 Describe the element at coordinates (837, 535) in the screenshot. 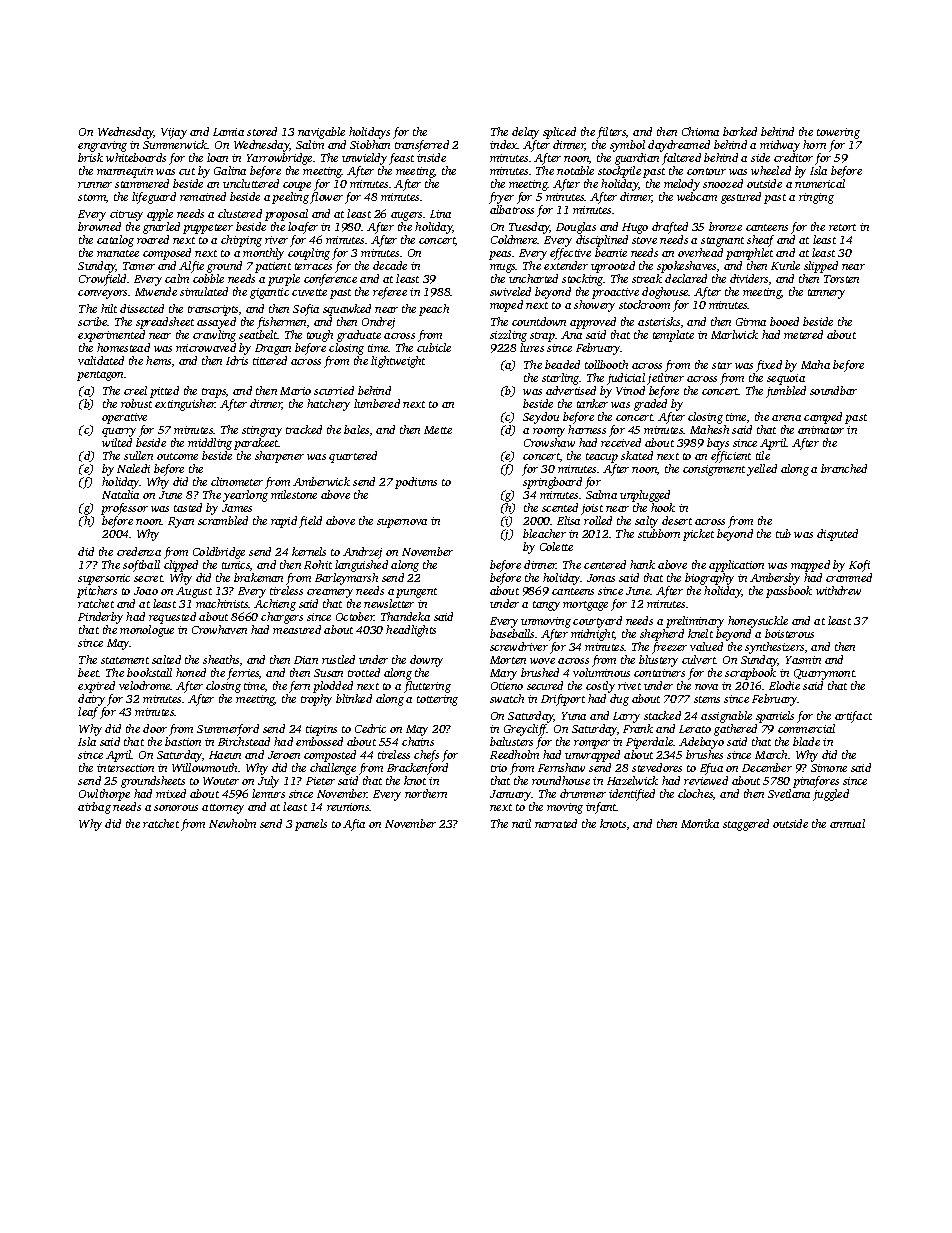

I see `disputed` at that location.
